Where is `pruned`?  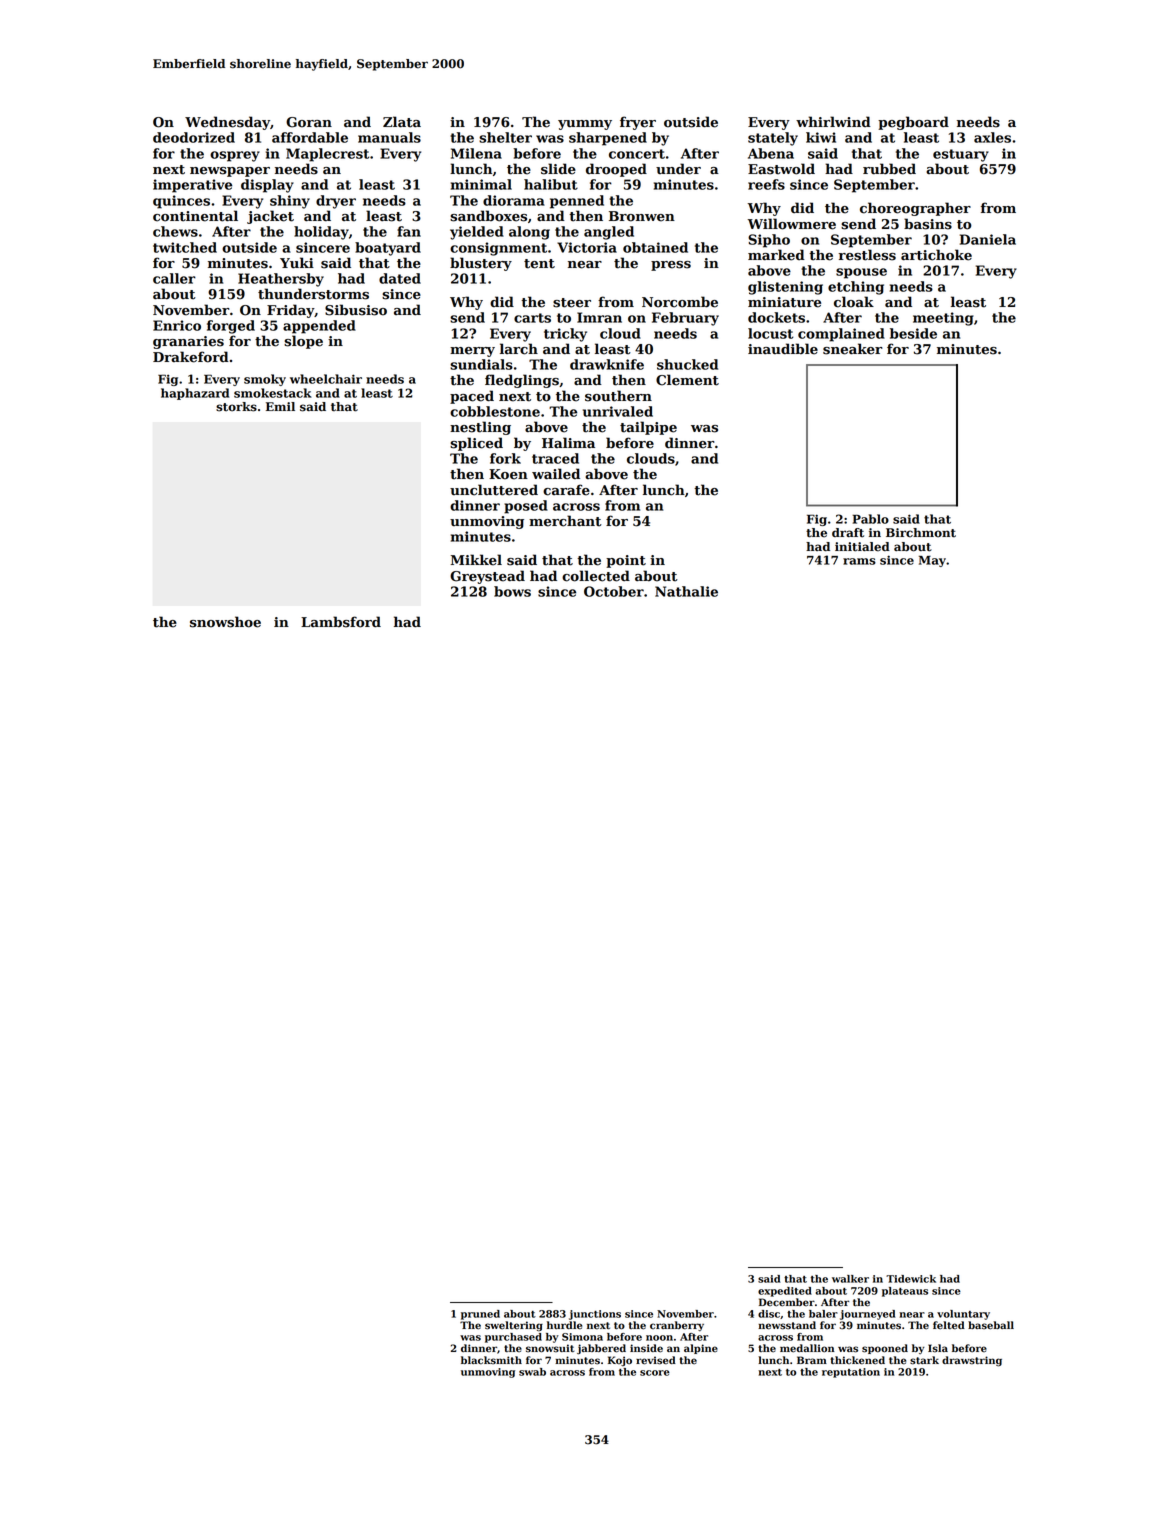 pruned is located at coordinates (480, 1315).
